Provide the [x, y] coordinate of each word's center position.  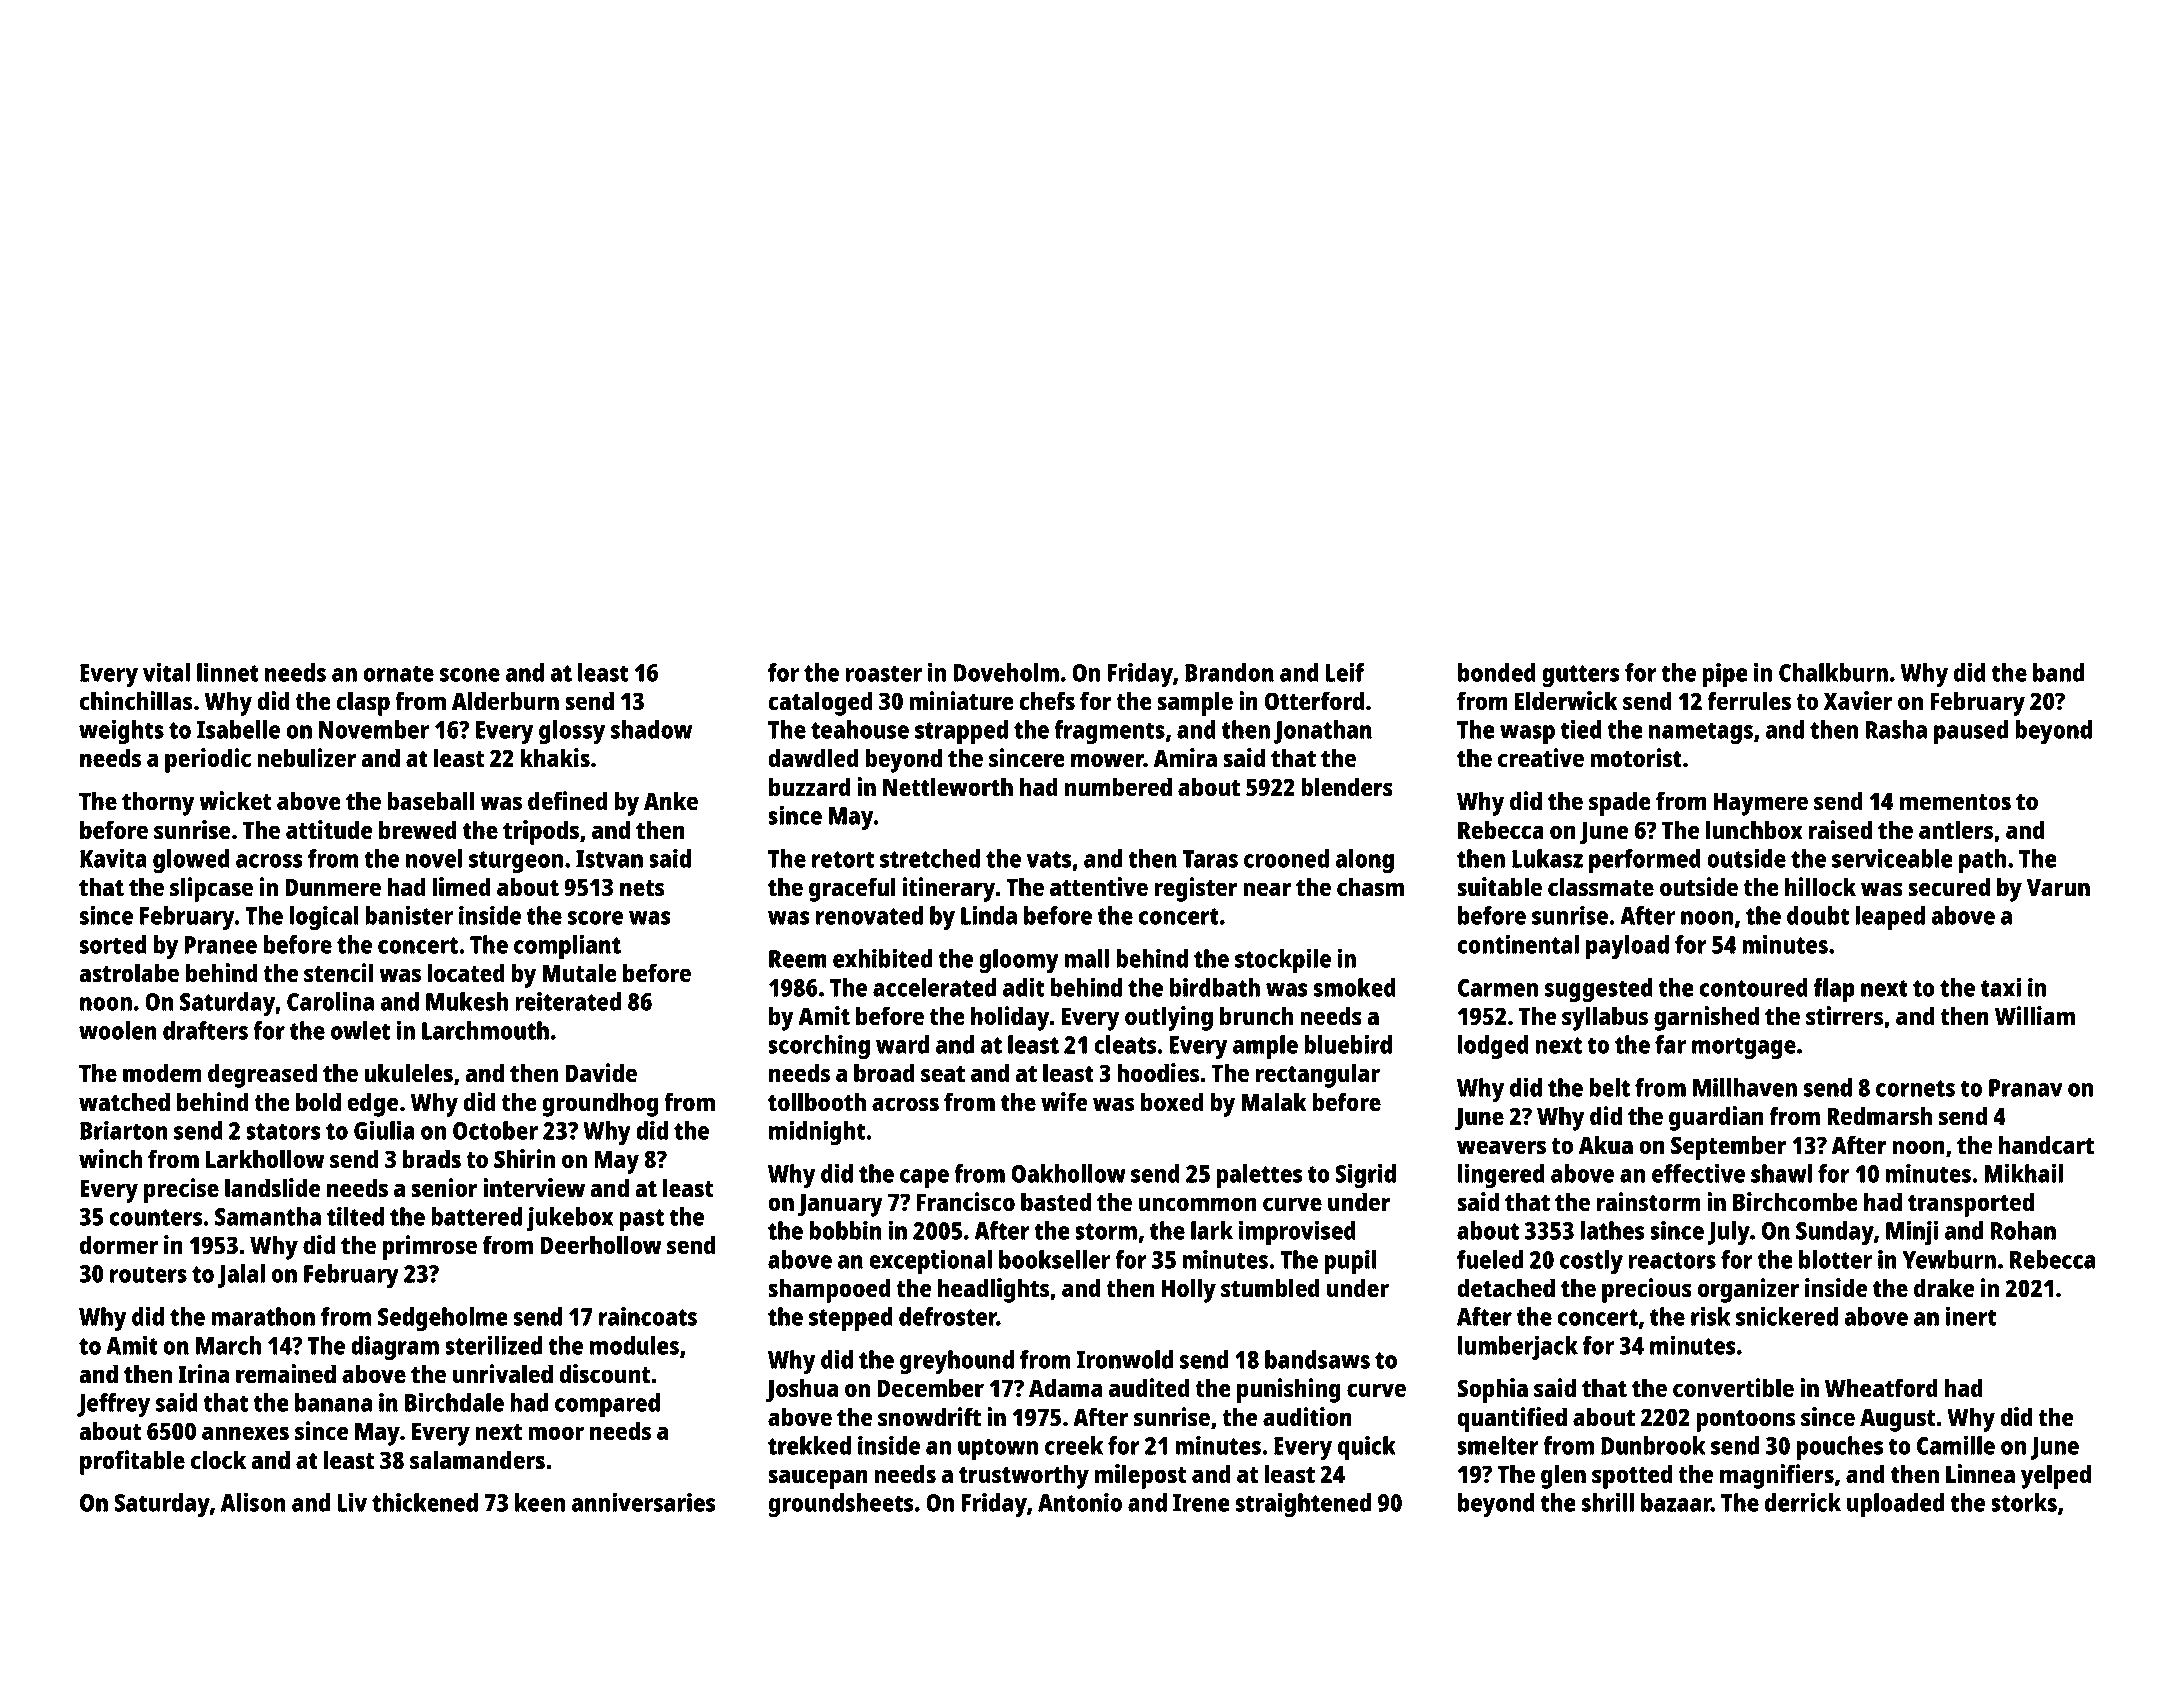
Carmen [1498, 988]
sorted [113, 944]
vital [166, 672]
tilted [355, 1216]
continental [1518, 944]
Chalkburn [1833, 672]
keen [540, 1502]
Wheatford [1881, 1387]
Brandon [1229, 672]
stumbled [1270, 1287]
